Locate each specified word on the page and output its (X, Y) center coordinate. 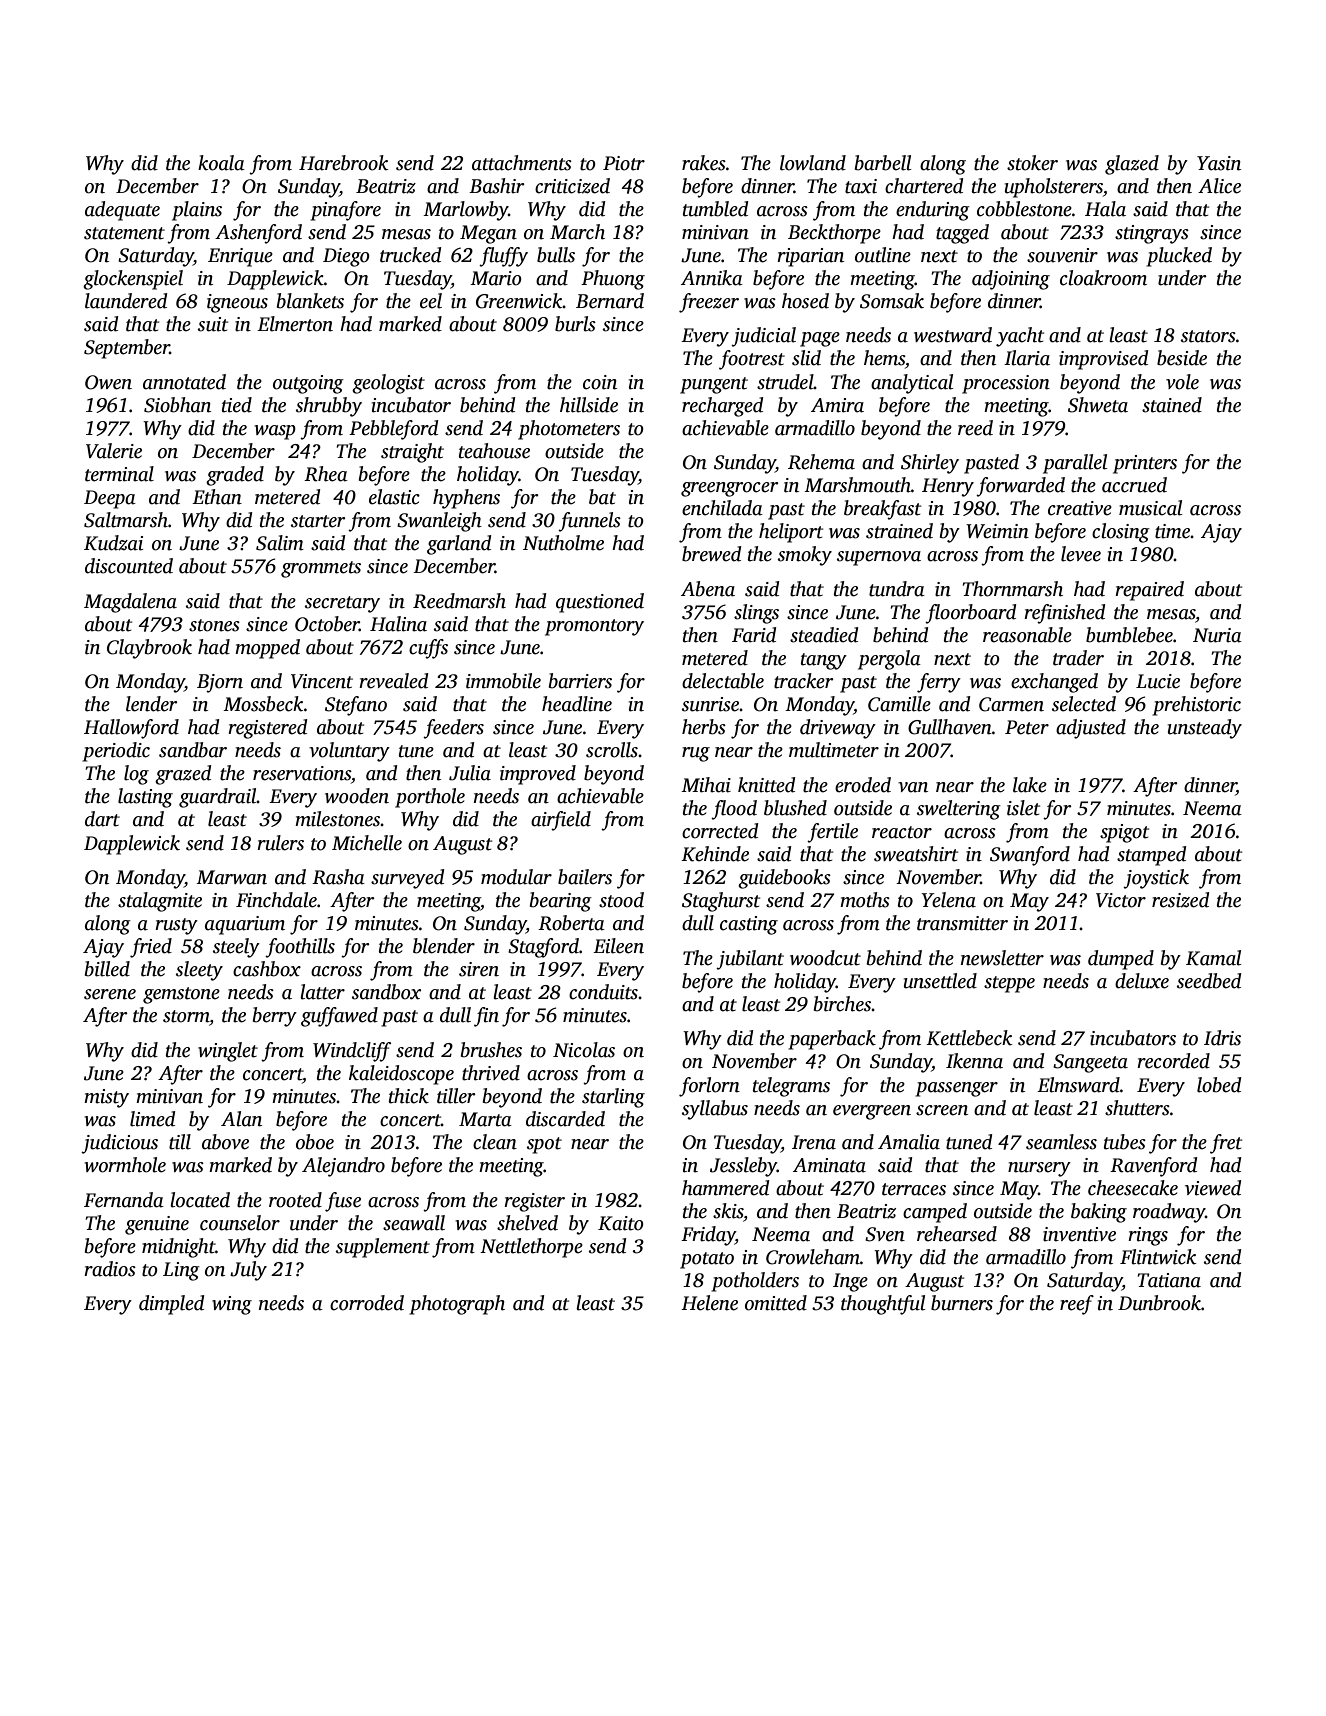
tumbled (715, 209)
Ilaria (1027, 358)
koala (221, 163)
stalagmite (160, 902)
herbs (704, 727)
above (225, 1142)
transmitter (962, 923)
